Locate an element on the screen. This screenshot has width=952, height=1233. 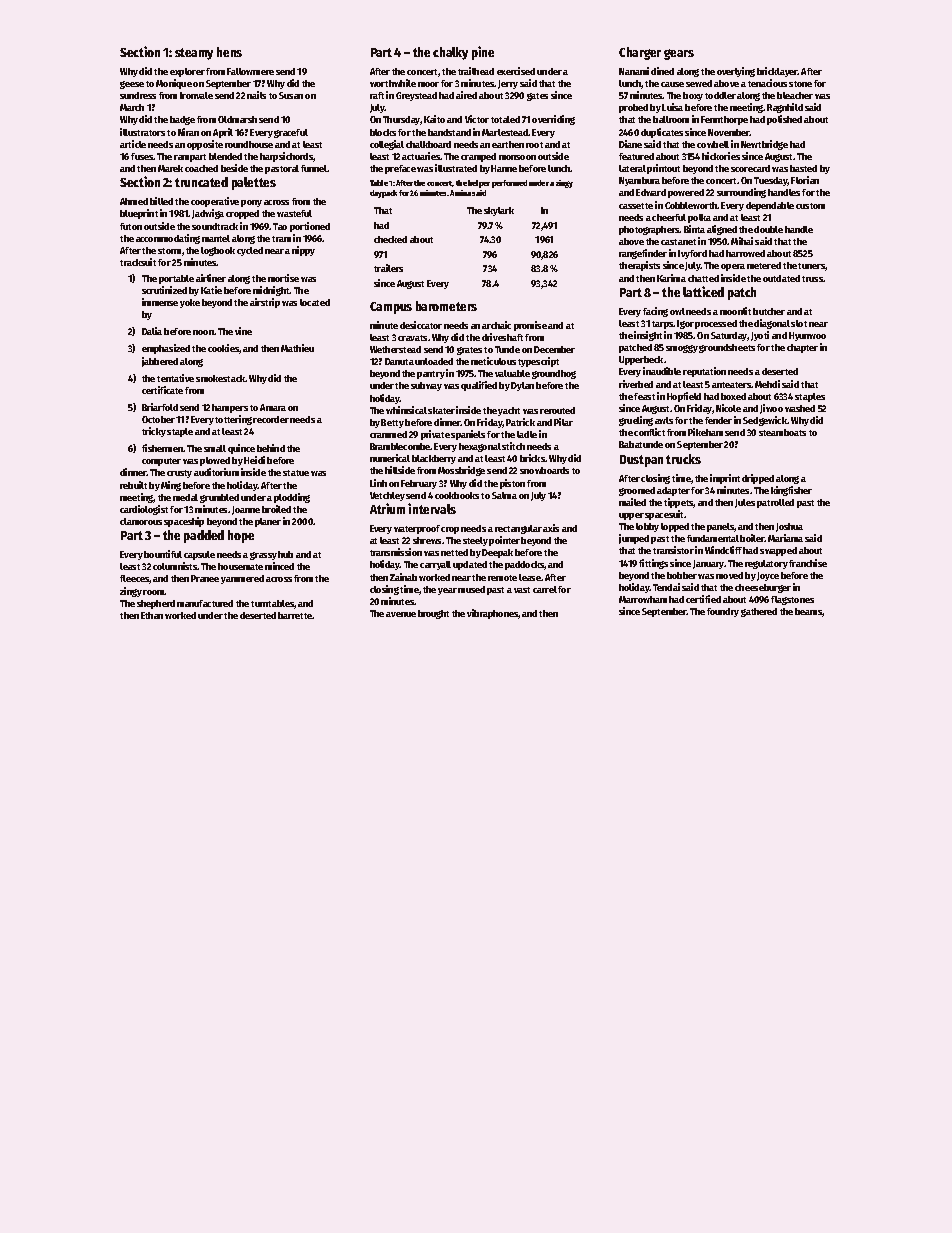
Linh is located at coordinates (378, 483).
